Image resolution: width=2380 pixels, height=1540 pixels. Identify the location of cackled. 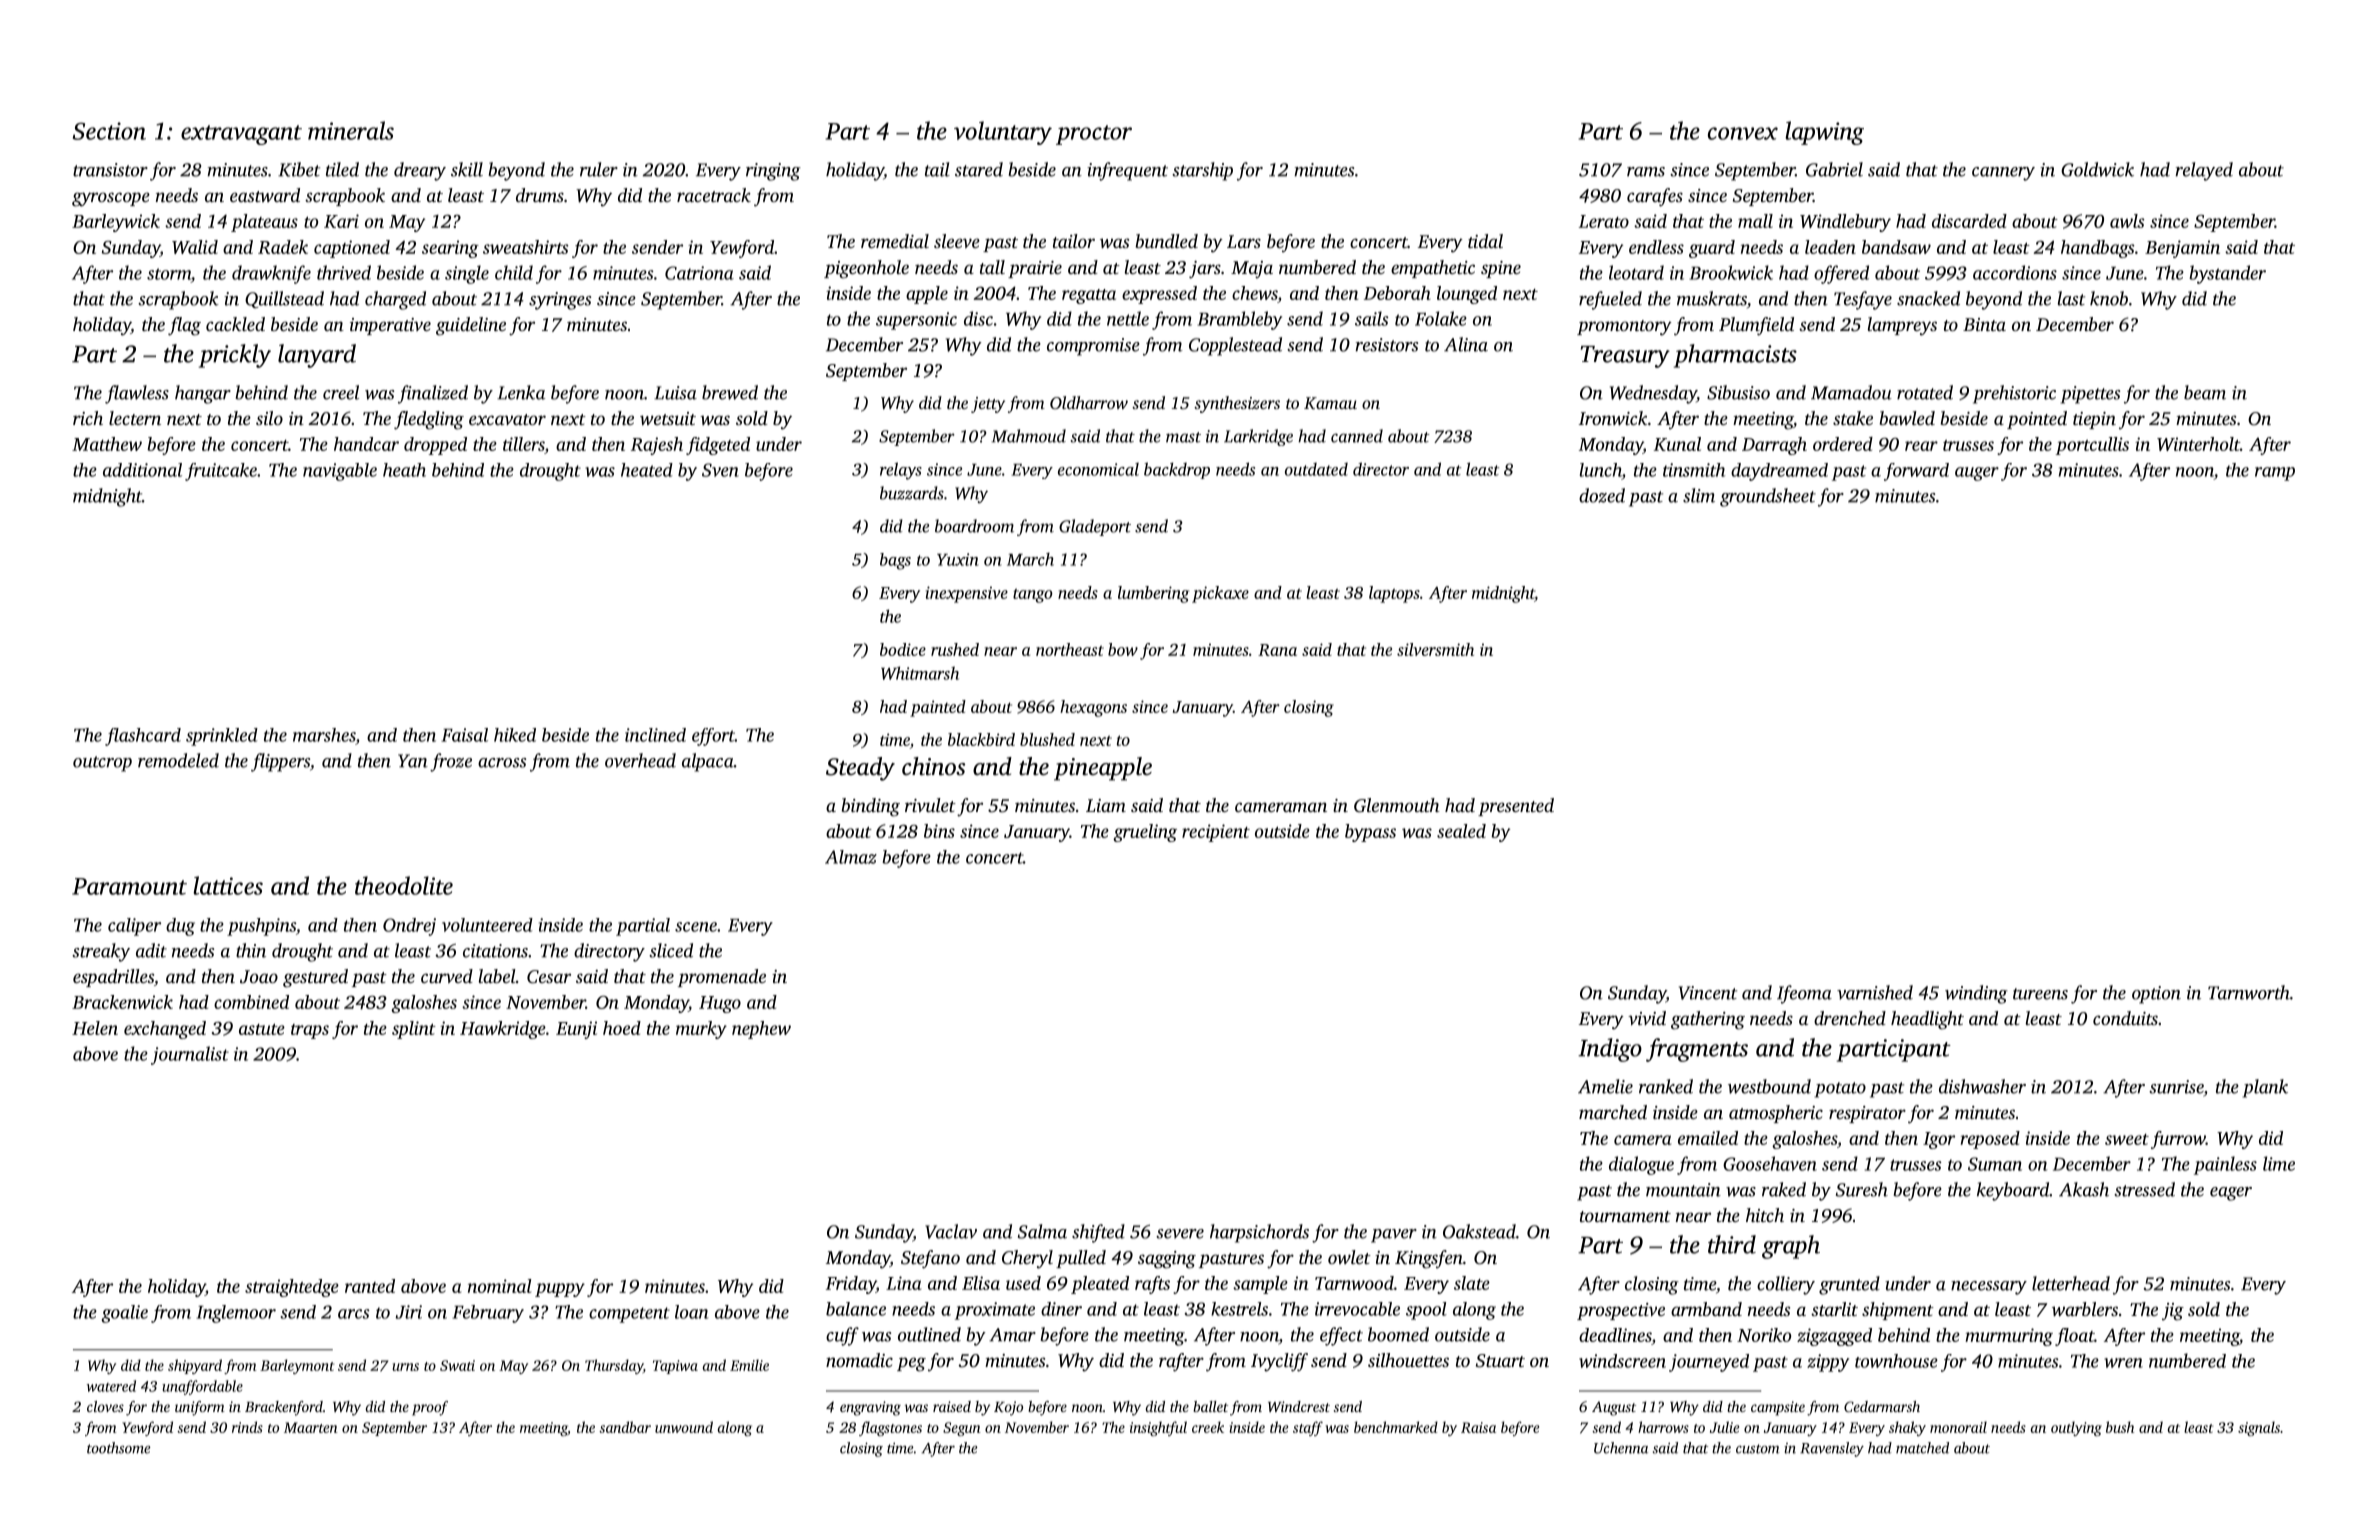
(235, 324).
